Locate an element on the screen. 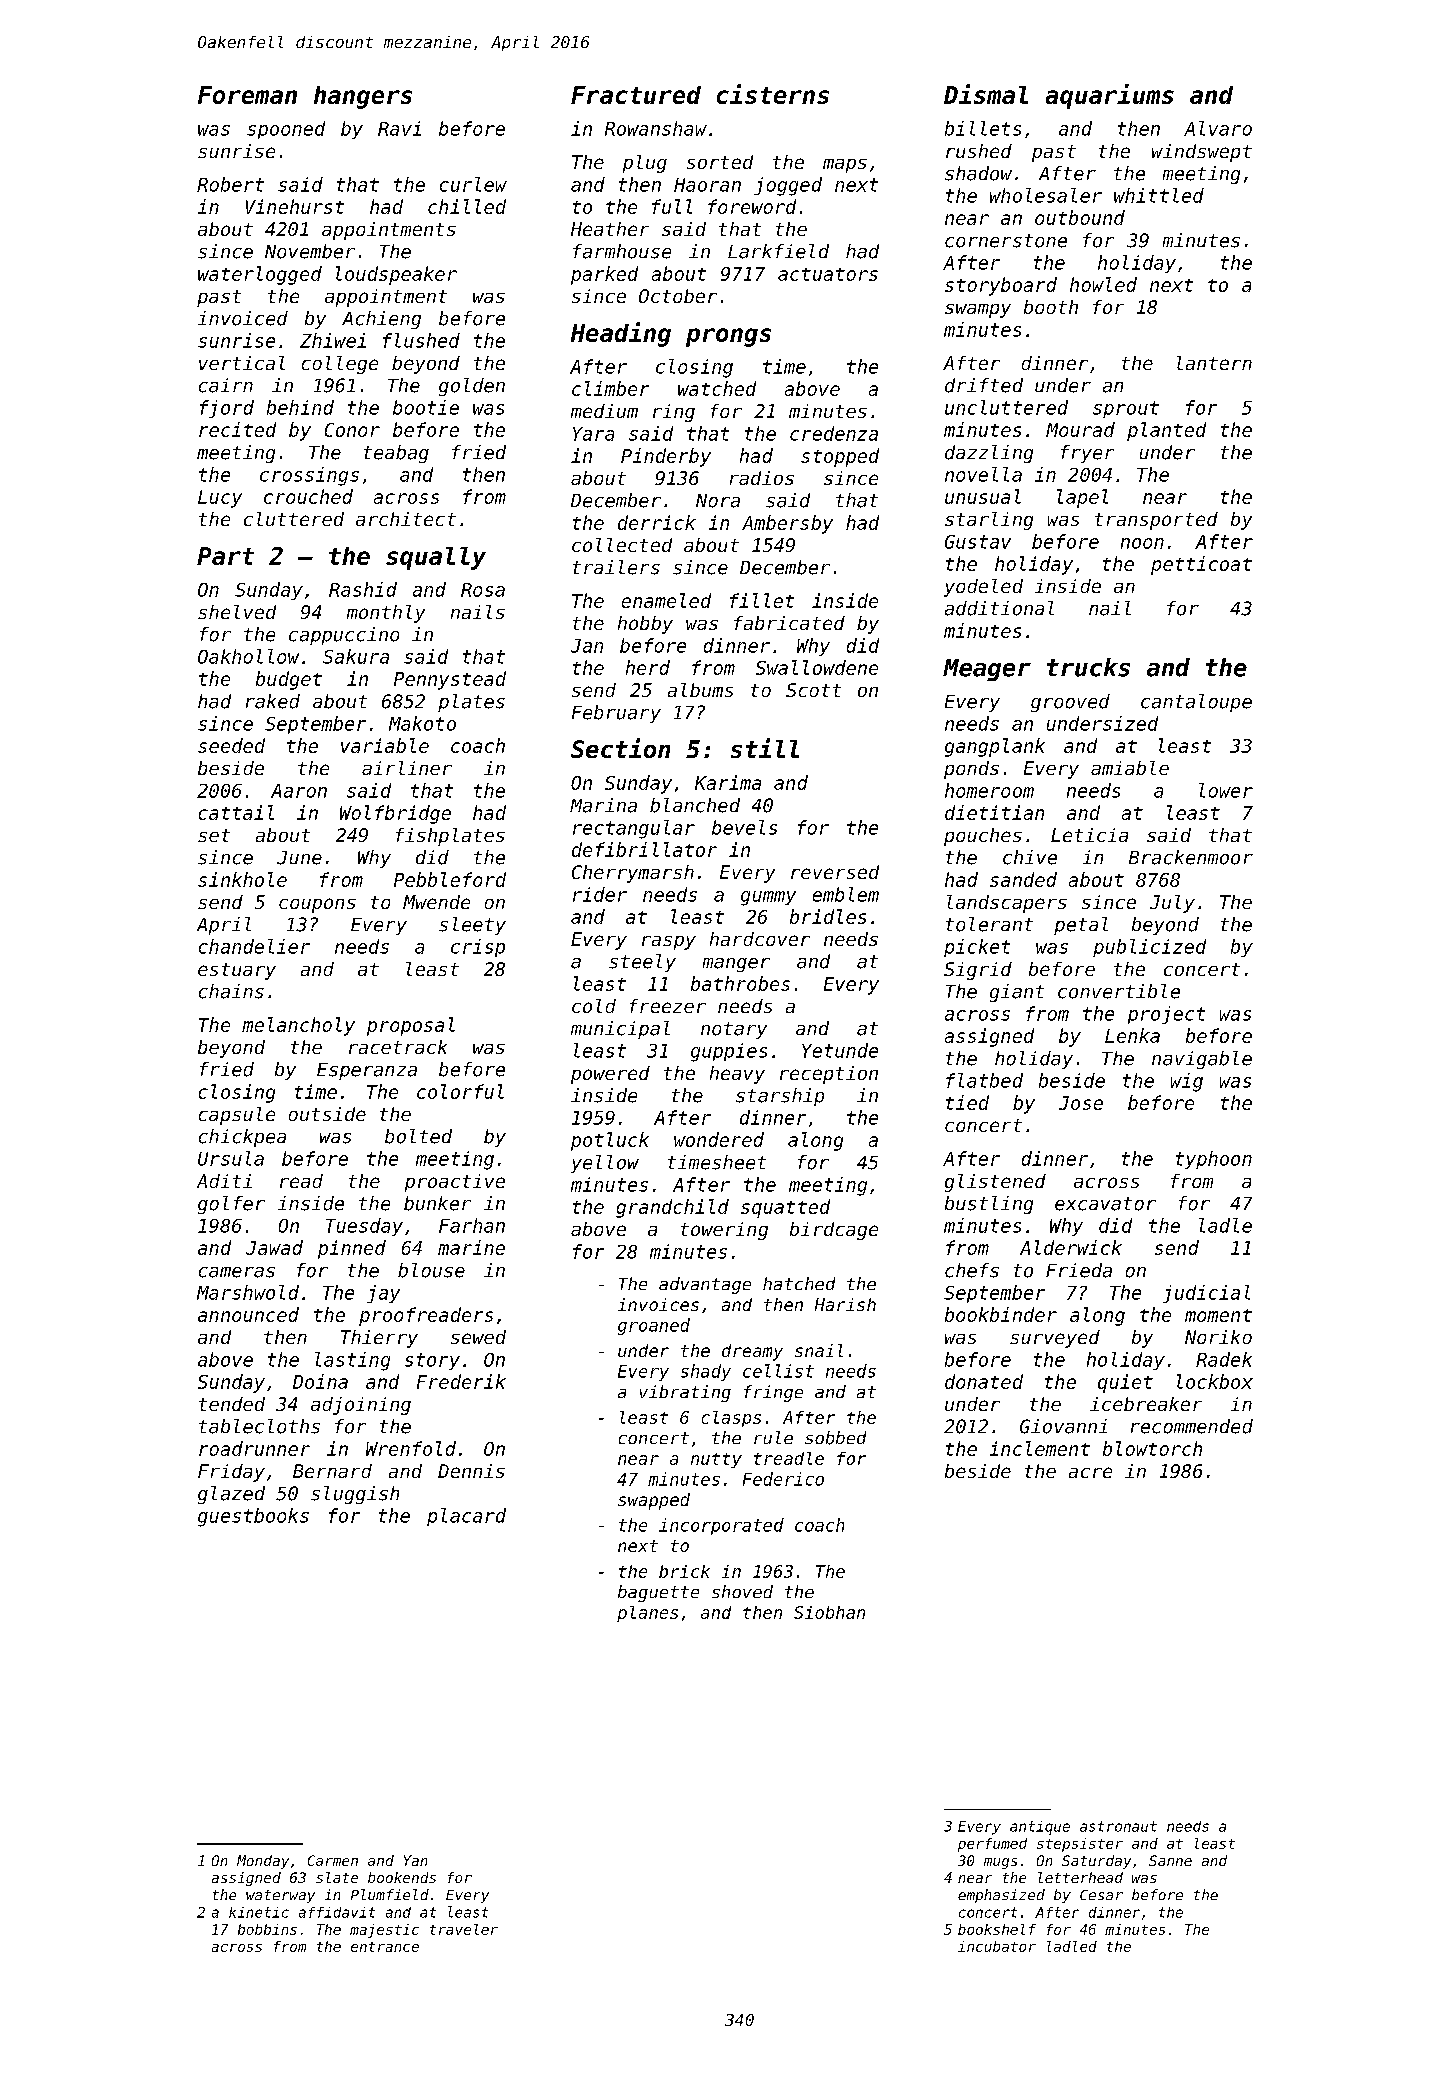 The image size is (1450, 2100). petal is located at coordinates (1081, 926).
